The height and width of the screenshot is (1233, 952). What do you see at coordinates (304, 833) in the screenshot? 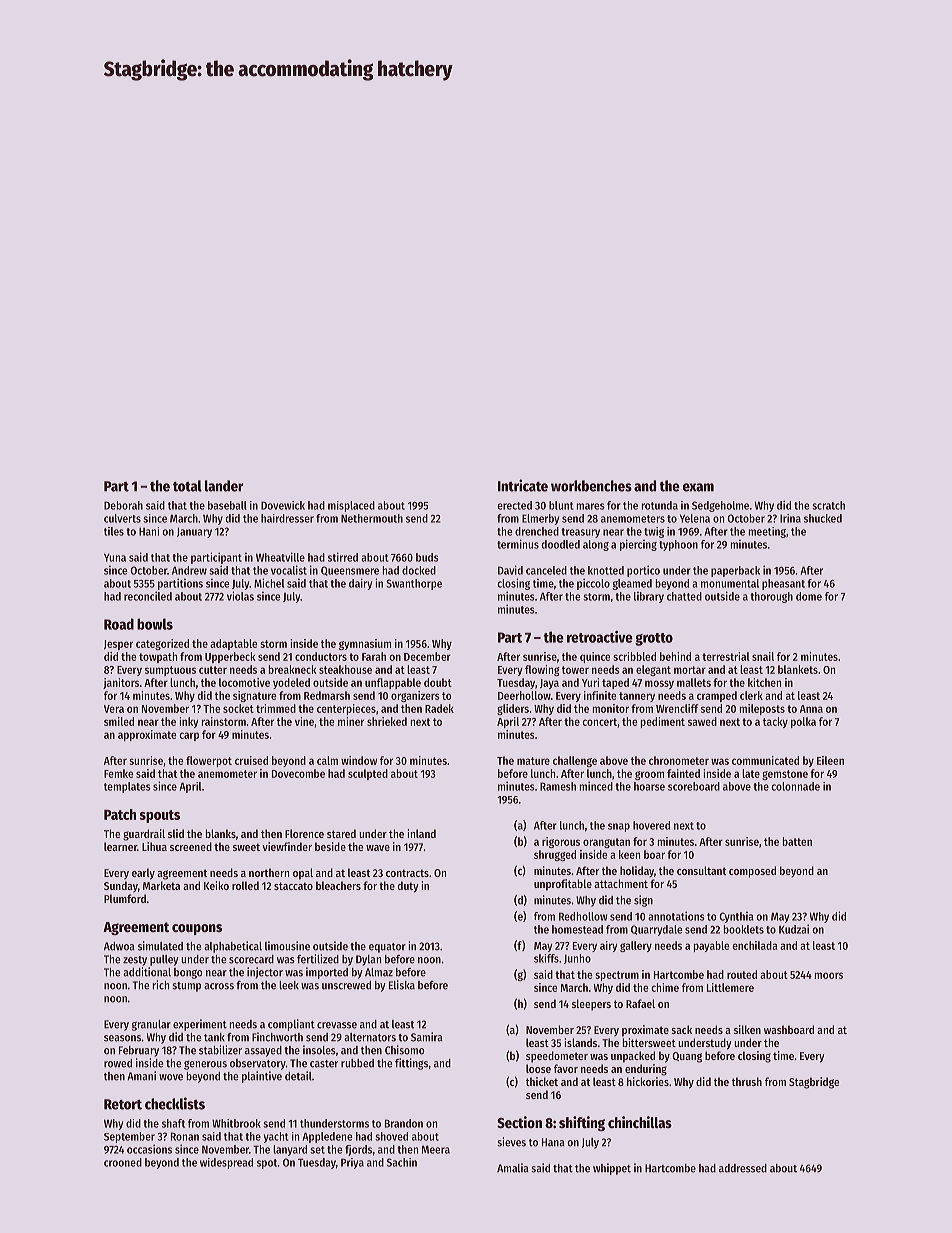
I see `Florence` at bounding box center [304, 833].
